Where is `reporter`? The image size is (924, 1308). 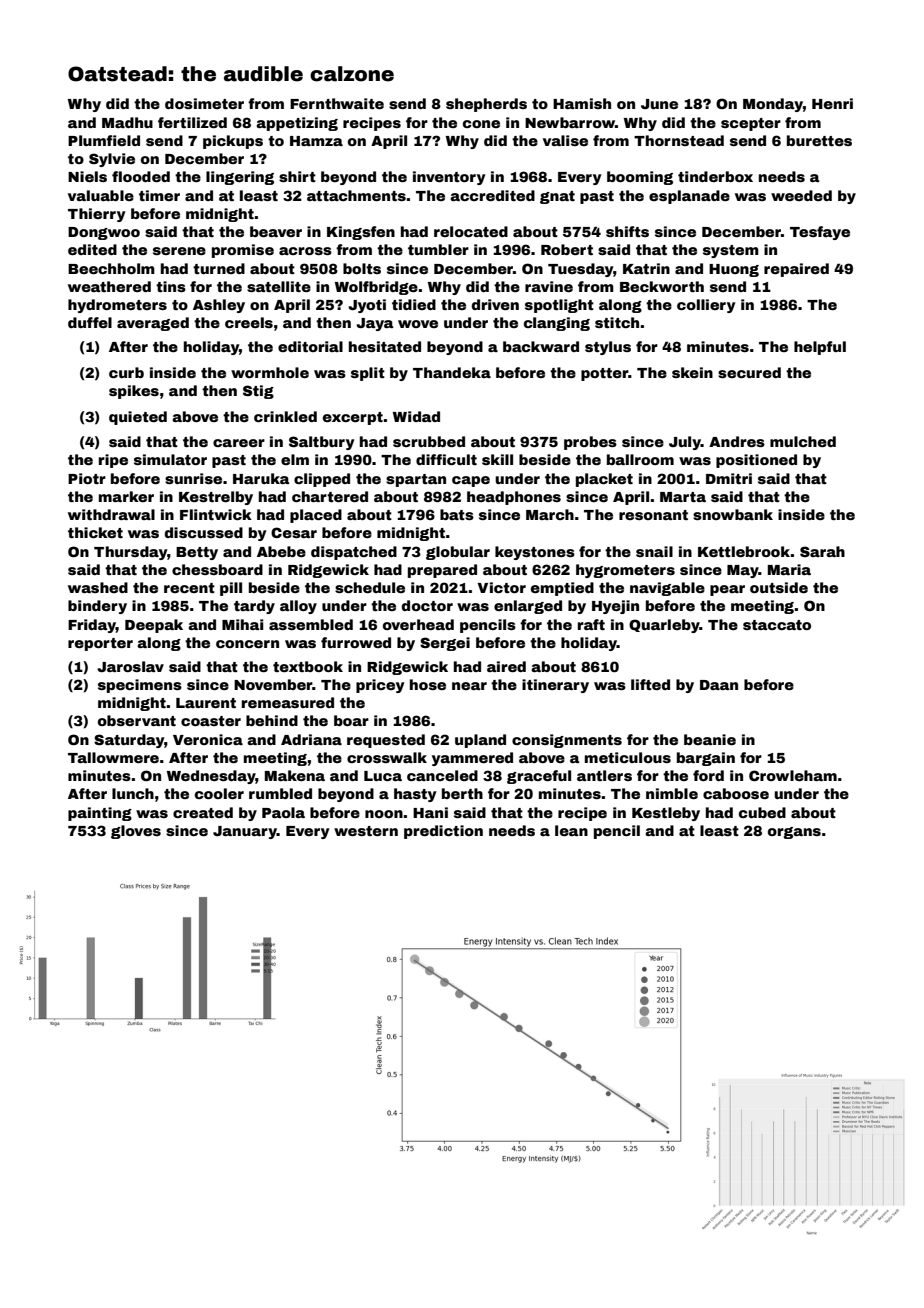 reporter is located at coordinates (100, 644).
